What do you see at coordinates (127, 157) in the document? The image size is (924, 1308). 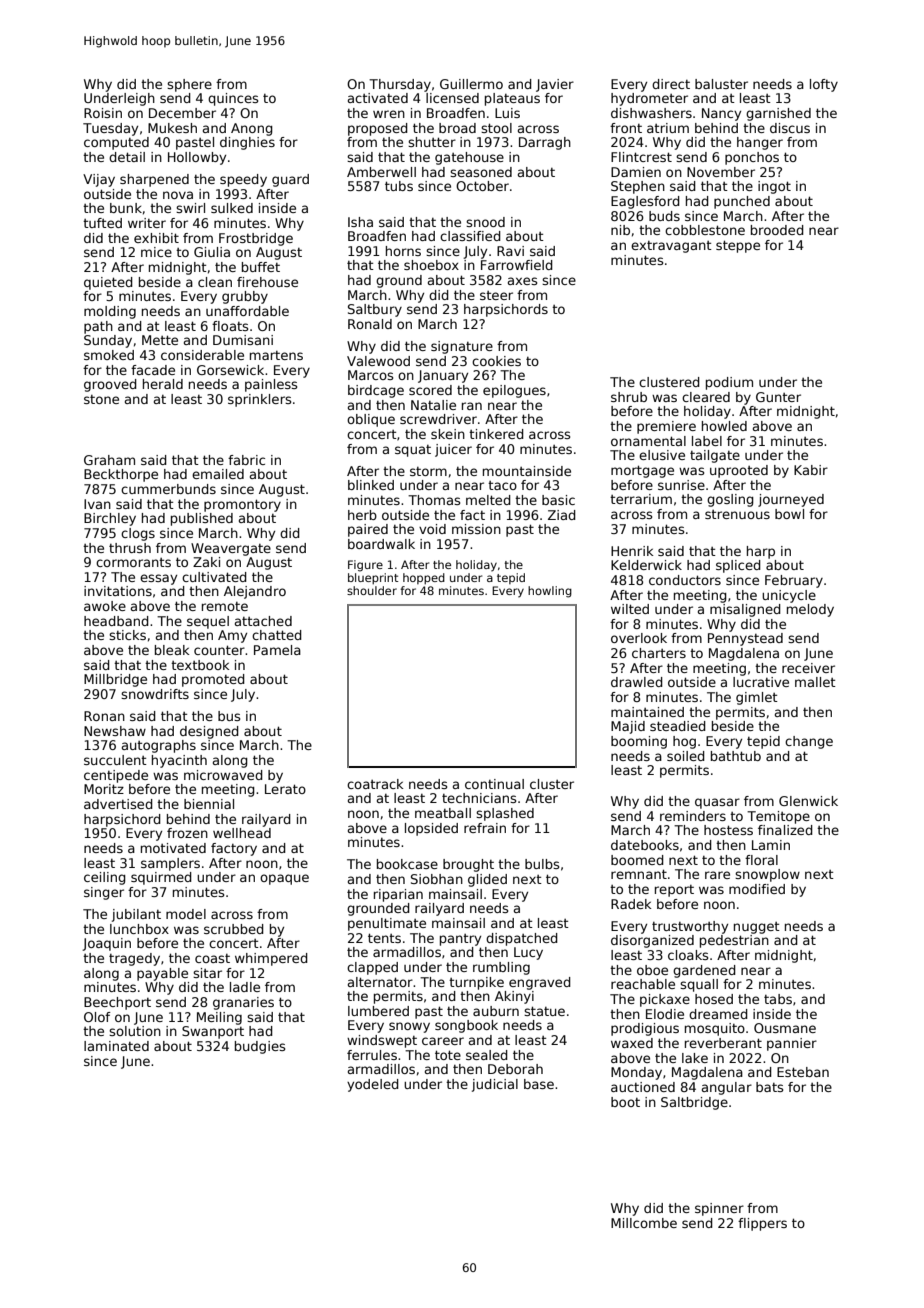 I see `detail` at bounding box center [127, 157].
